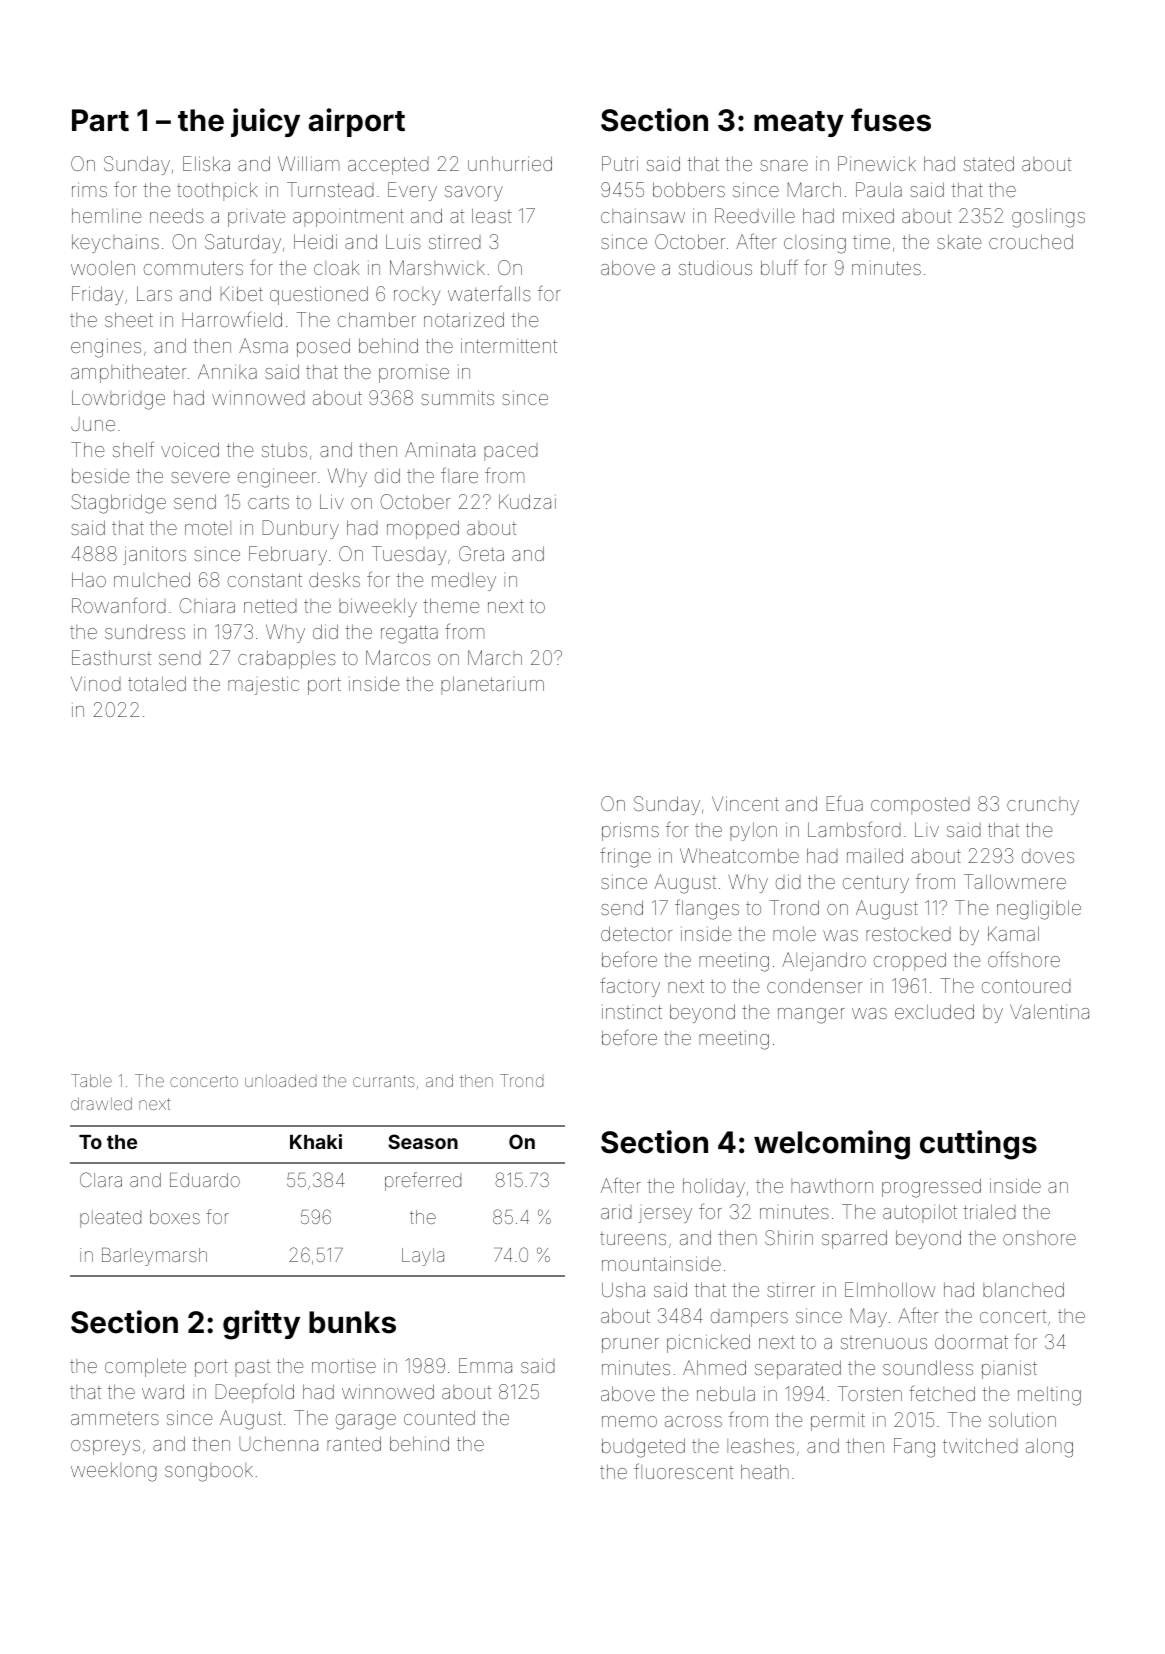 The width and height of the screenshot is (1165, 1654). Describe the element at coordinates (115, 1418) in the screenshot. I see `ammeters` at that location.
